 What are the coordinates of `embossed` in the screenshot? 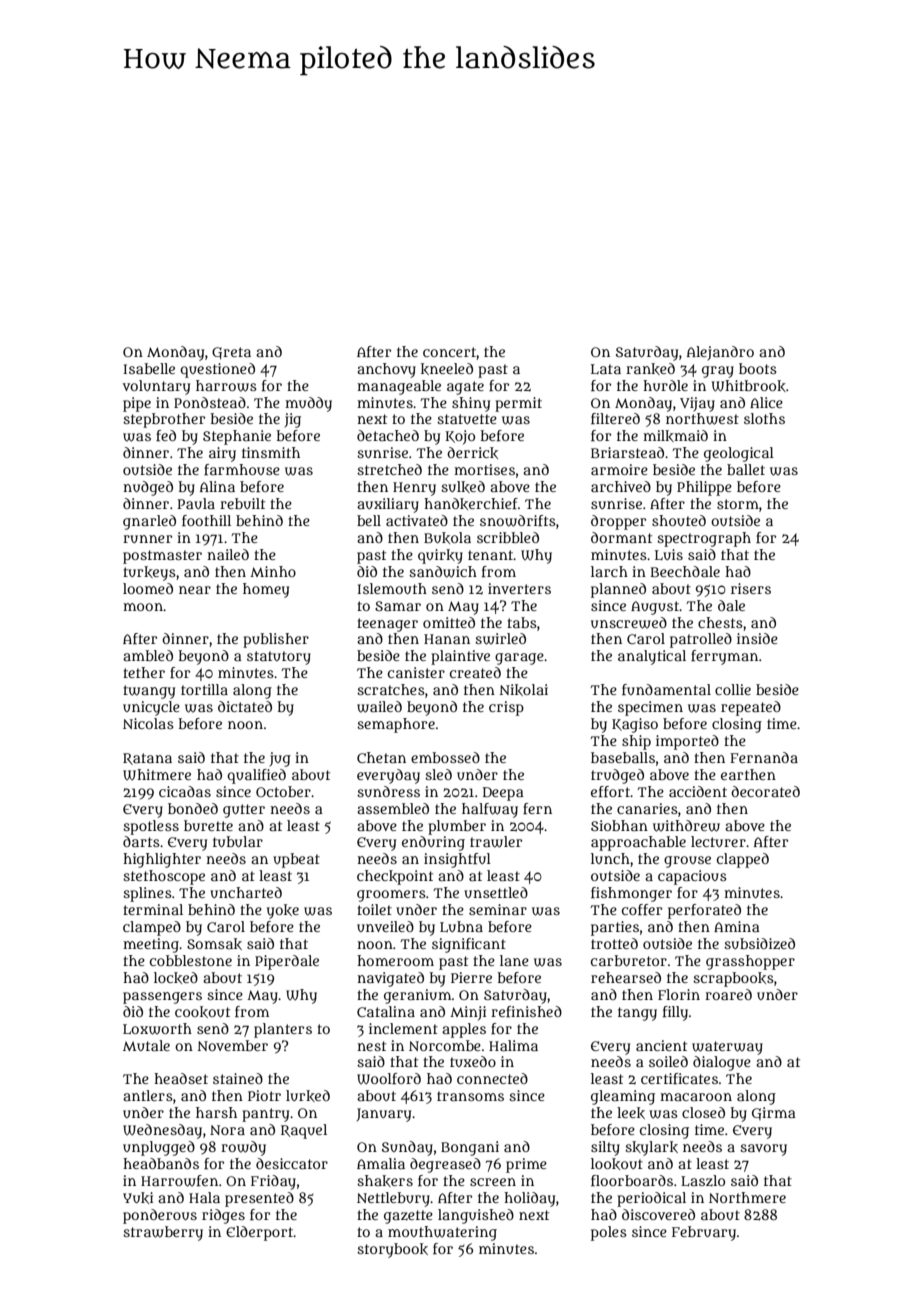 It's located at (445, 757).
